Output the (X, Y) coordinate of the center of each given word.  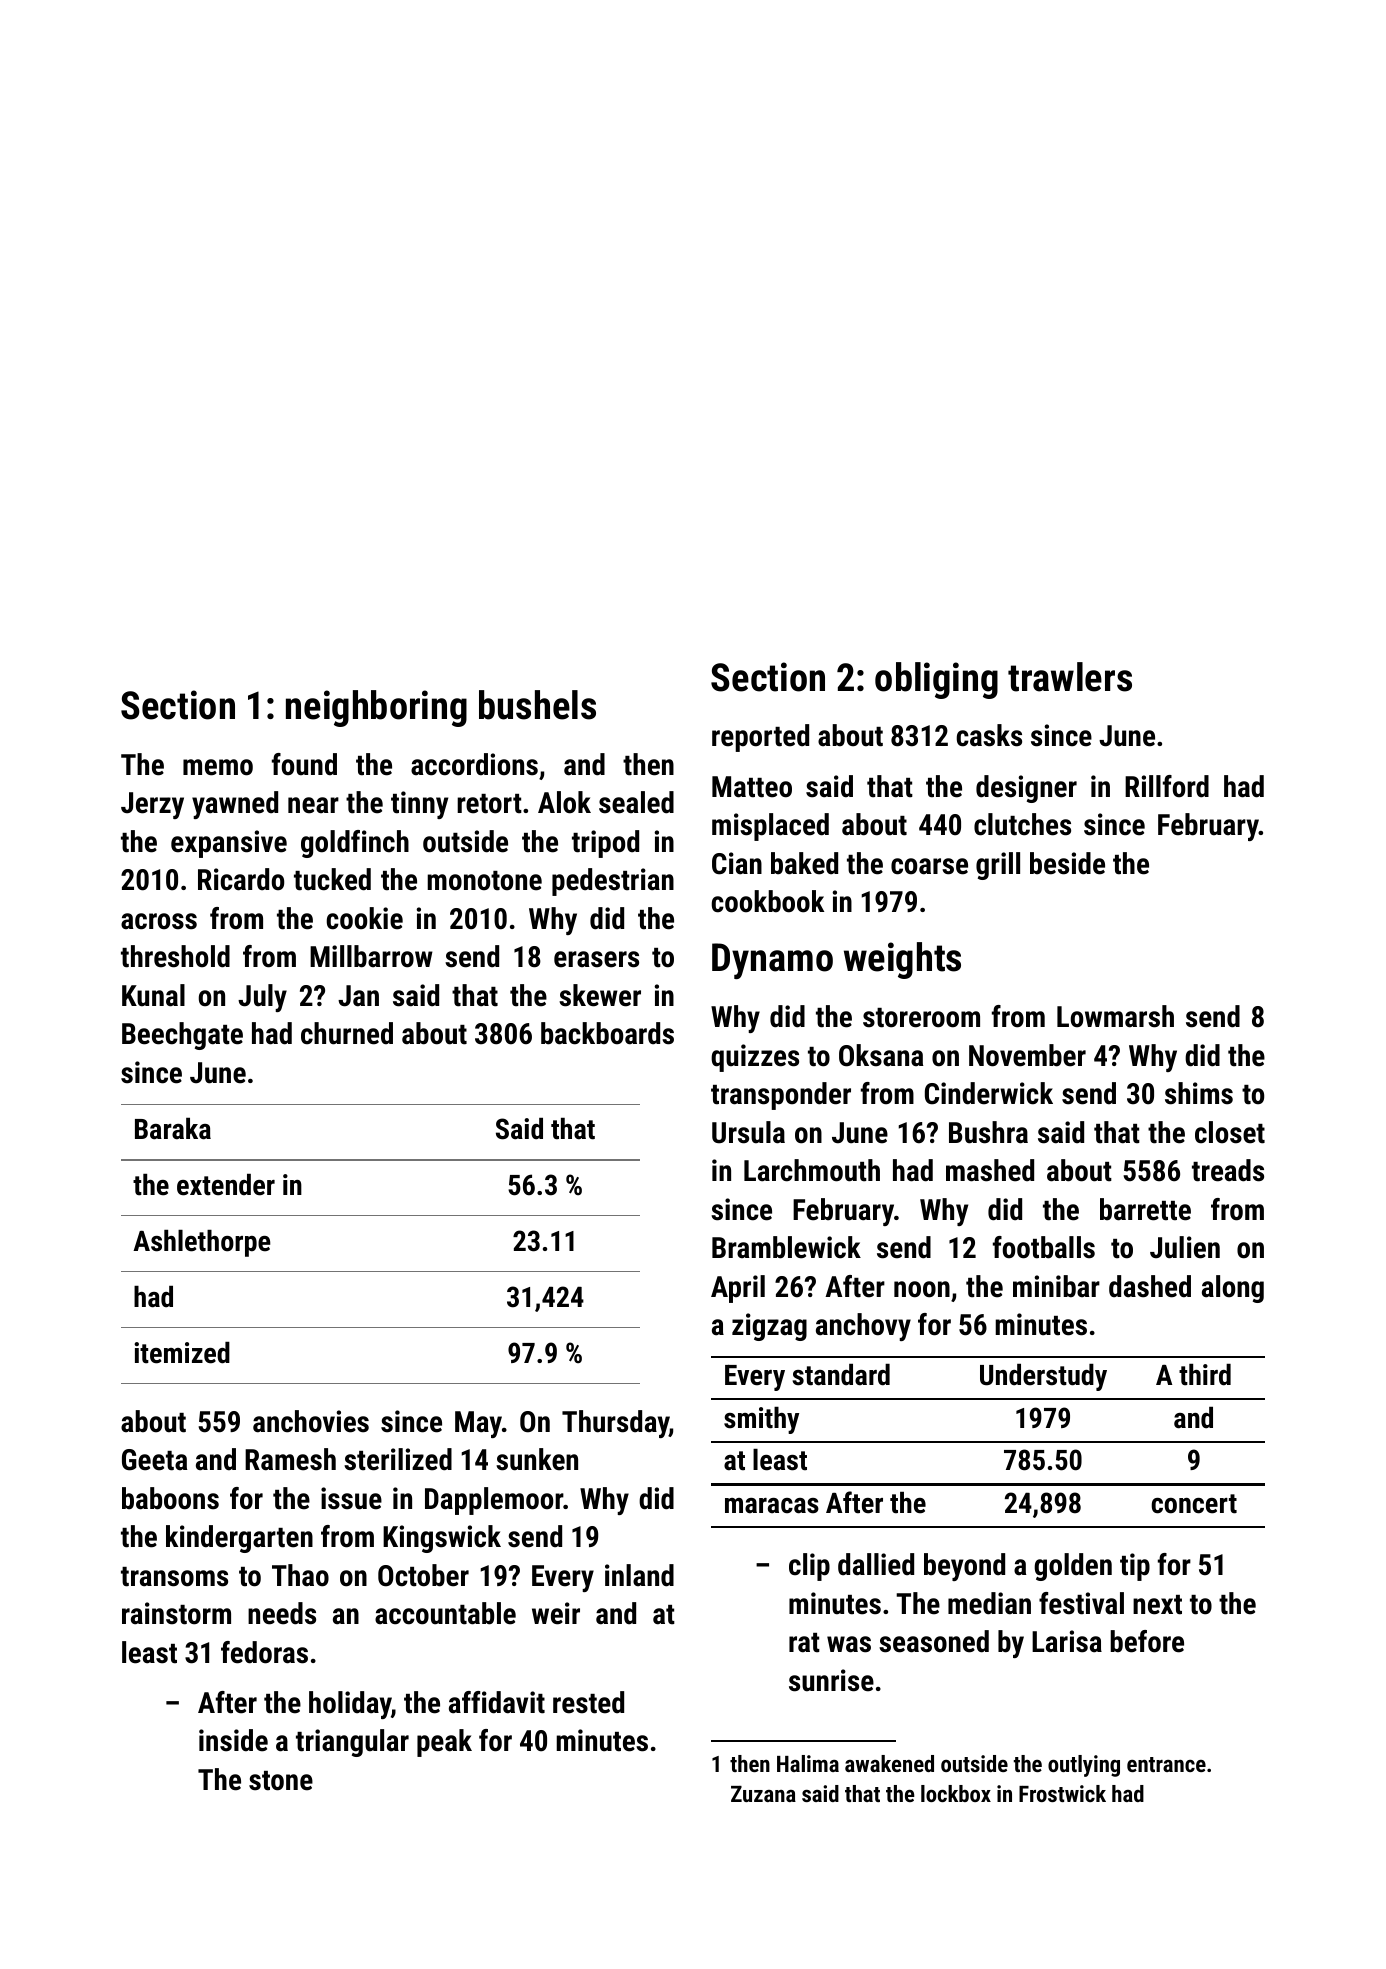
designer (1026, 789)
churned (347, 1033)
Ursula (748, 1132)
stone (281, 1781)
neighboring (376, 708)
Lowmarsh (1115, 1016)
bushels (537, 705)
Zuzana (763, 1794)
